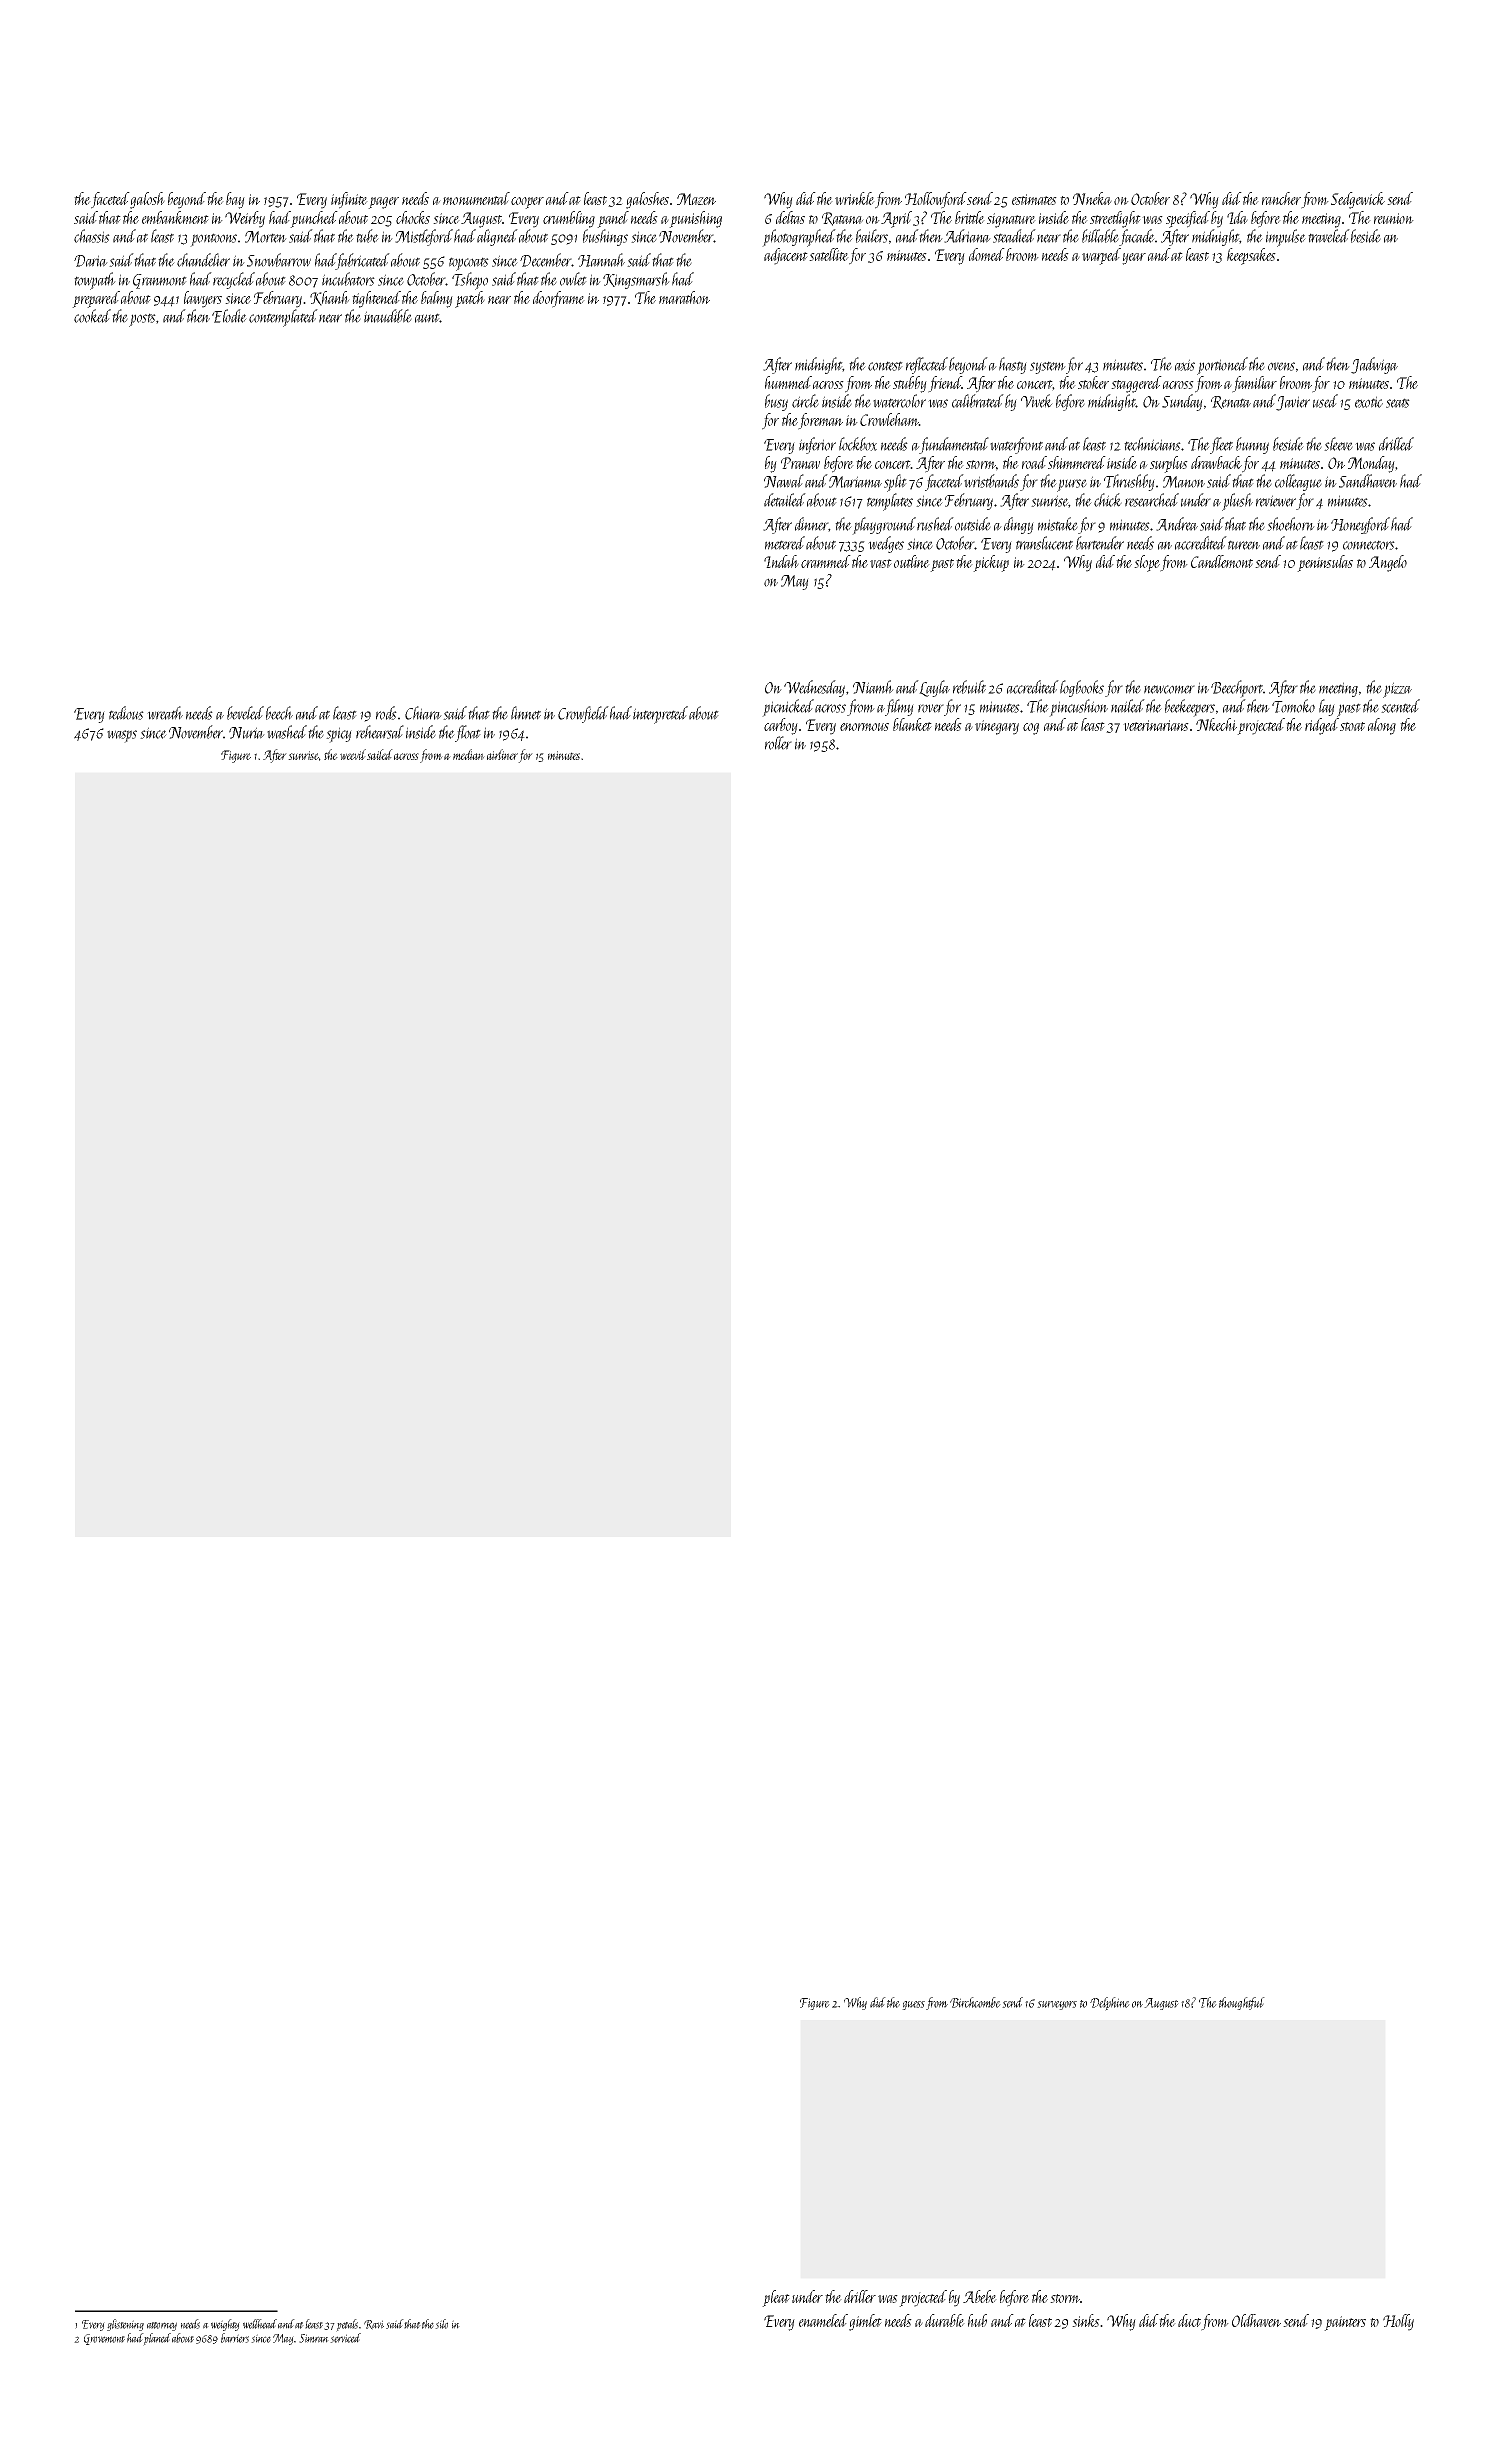 Image resolution: width=1496 pixels, height=2464 pixels. I want to click on sailed, so click(380, 754).
